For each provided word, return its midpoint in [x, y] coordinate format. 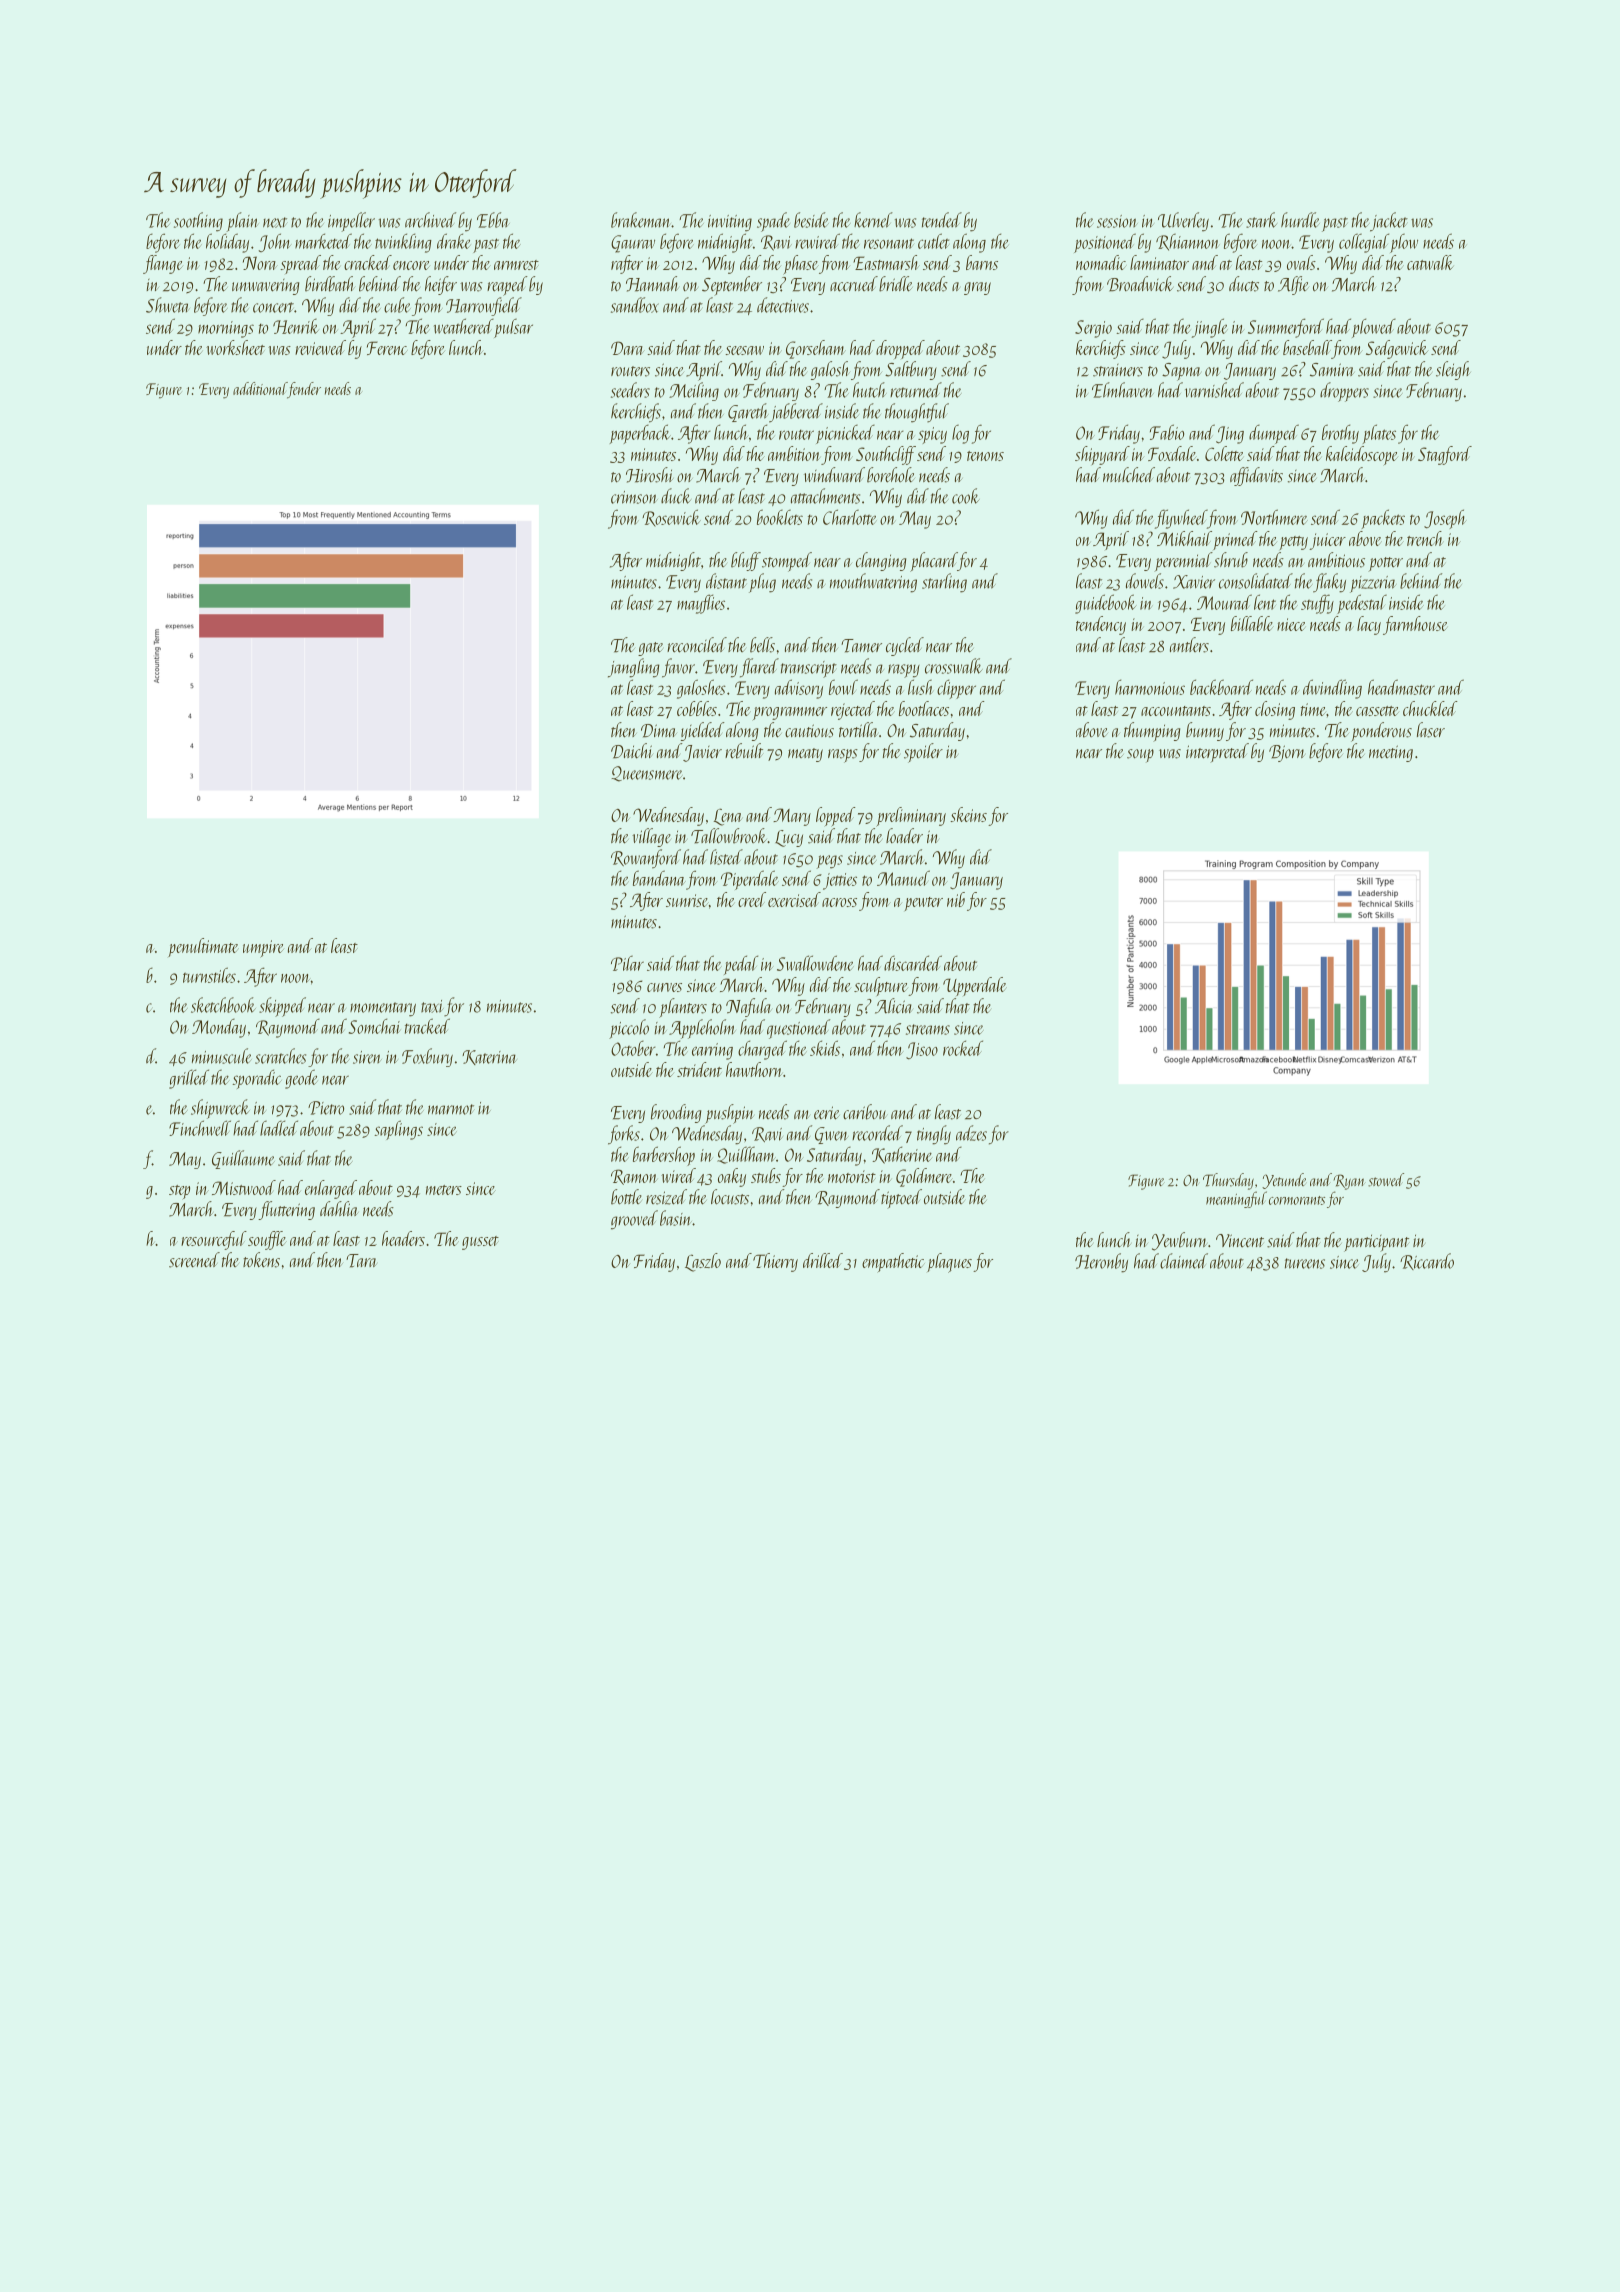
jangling [634, 668]
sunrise [687, 900]
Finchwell [200, 1128]
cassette [1377, 711]
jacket [1389, 222]
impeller [351, 222]
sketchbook [223, 1005]
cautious [809, 731]
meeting [1391, 753]
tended [942, 220]
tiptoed [901, 1199]
